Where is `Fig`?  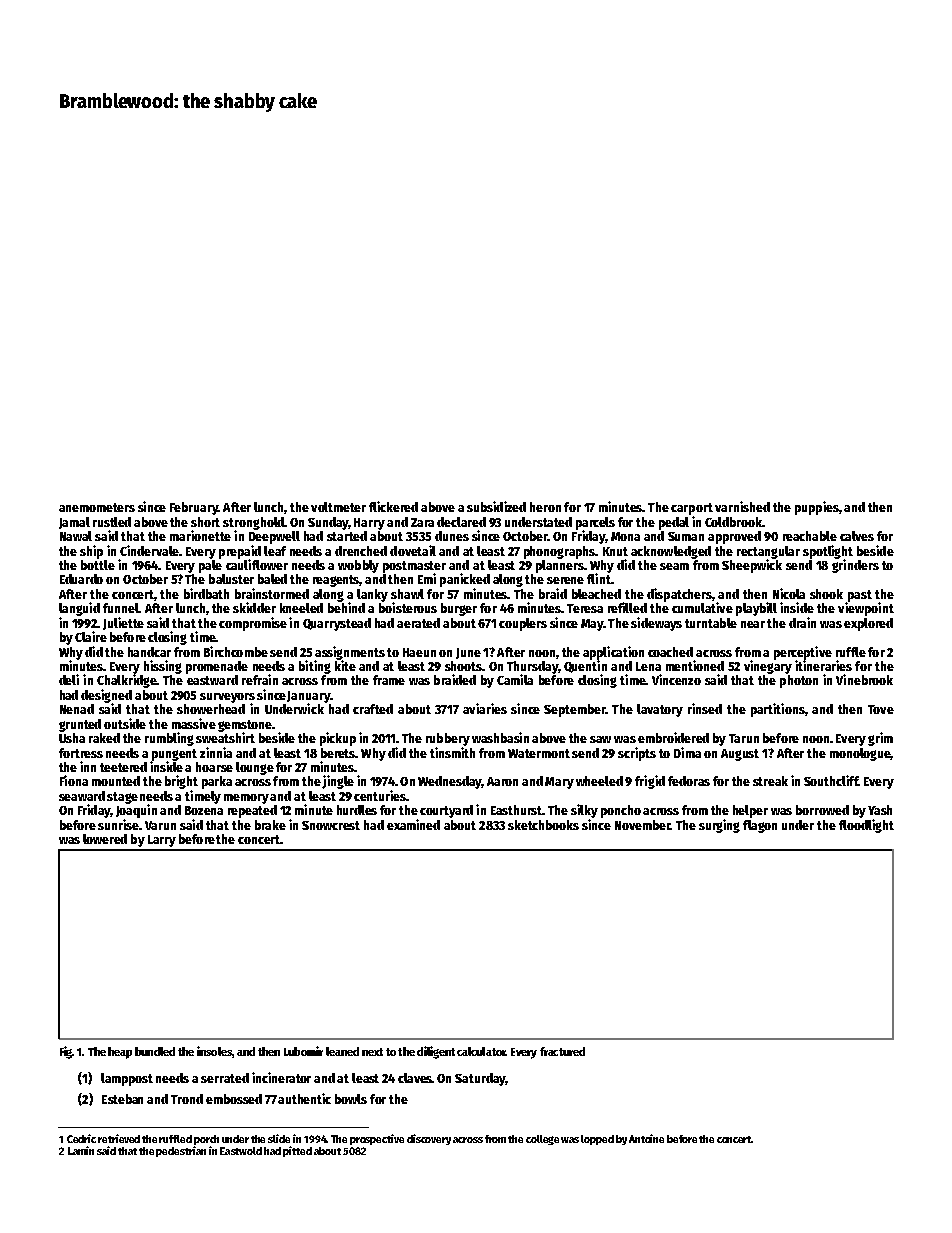
Fig is located at coordinates (66, 1052).
